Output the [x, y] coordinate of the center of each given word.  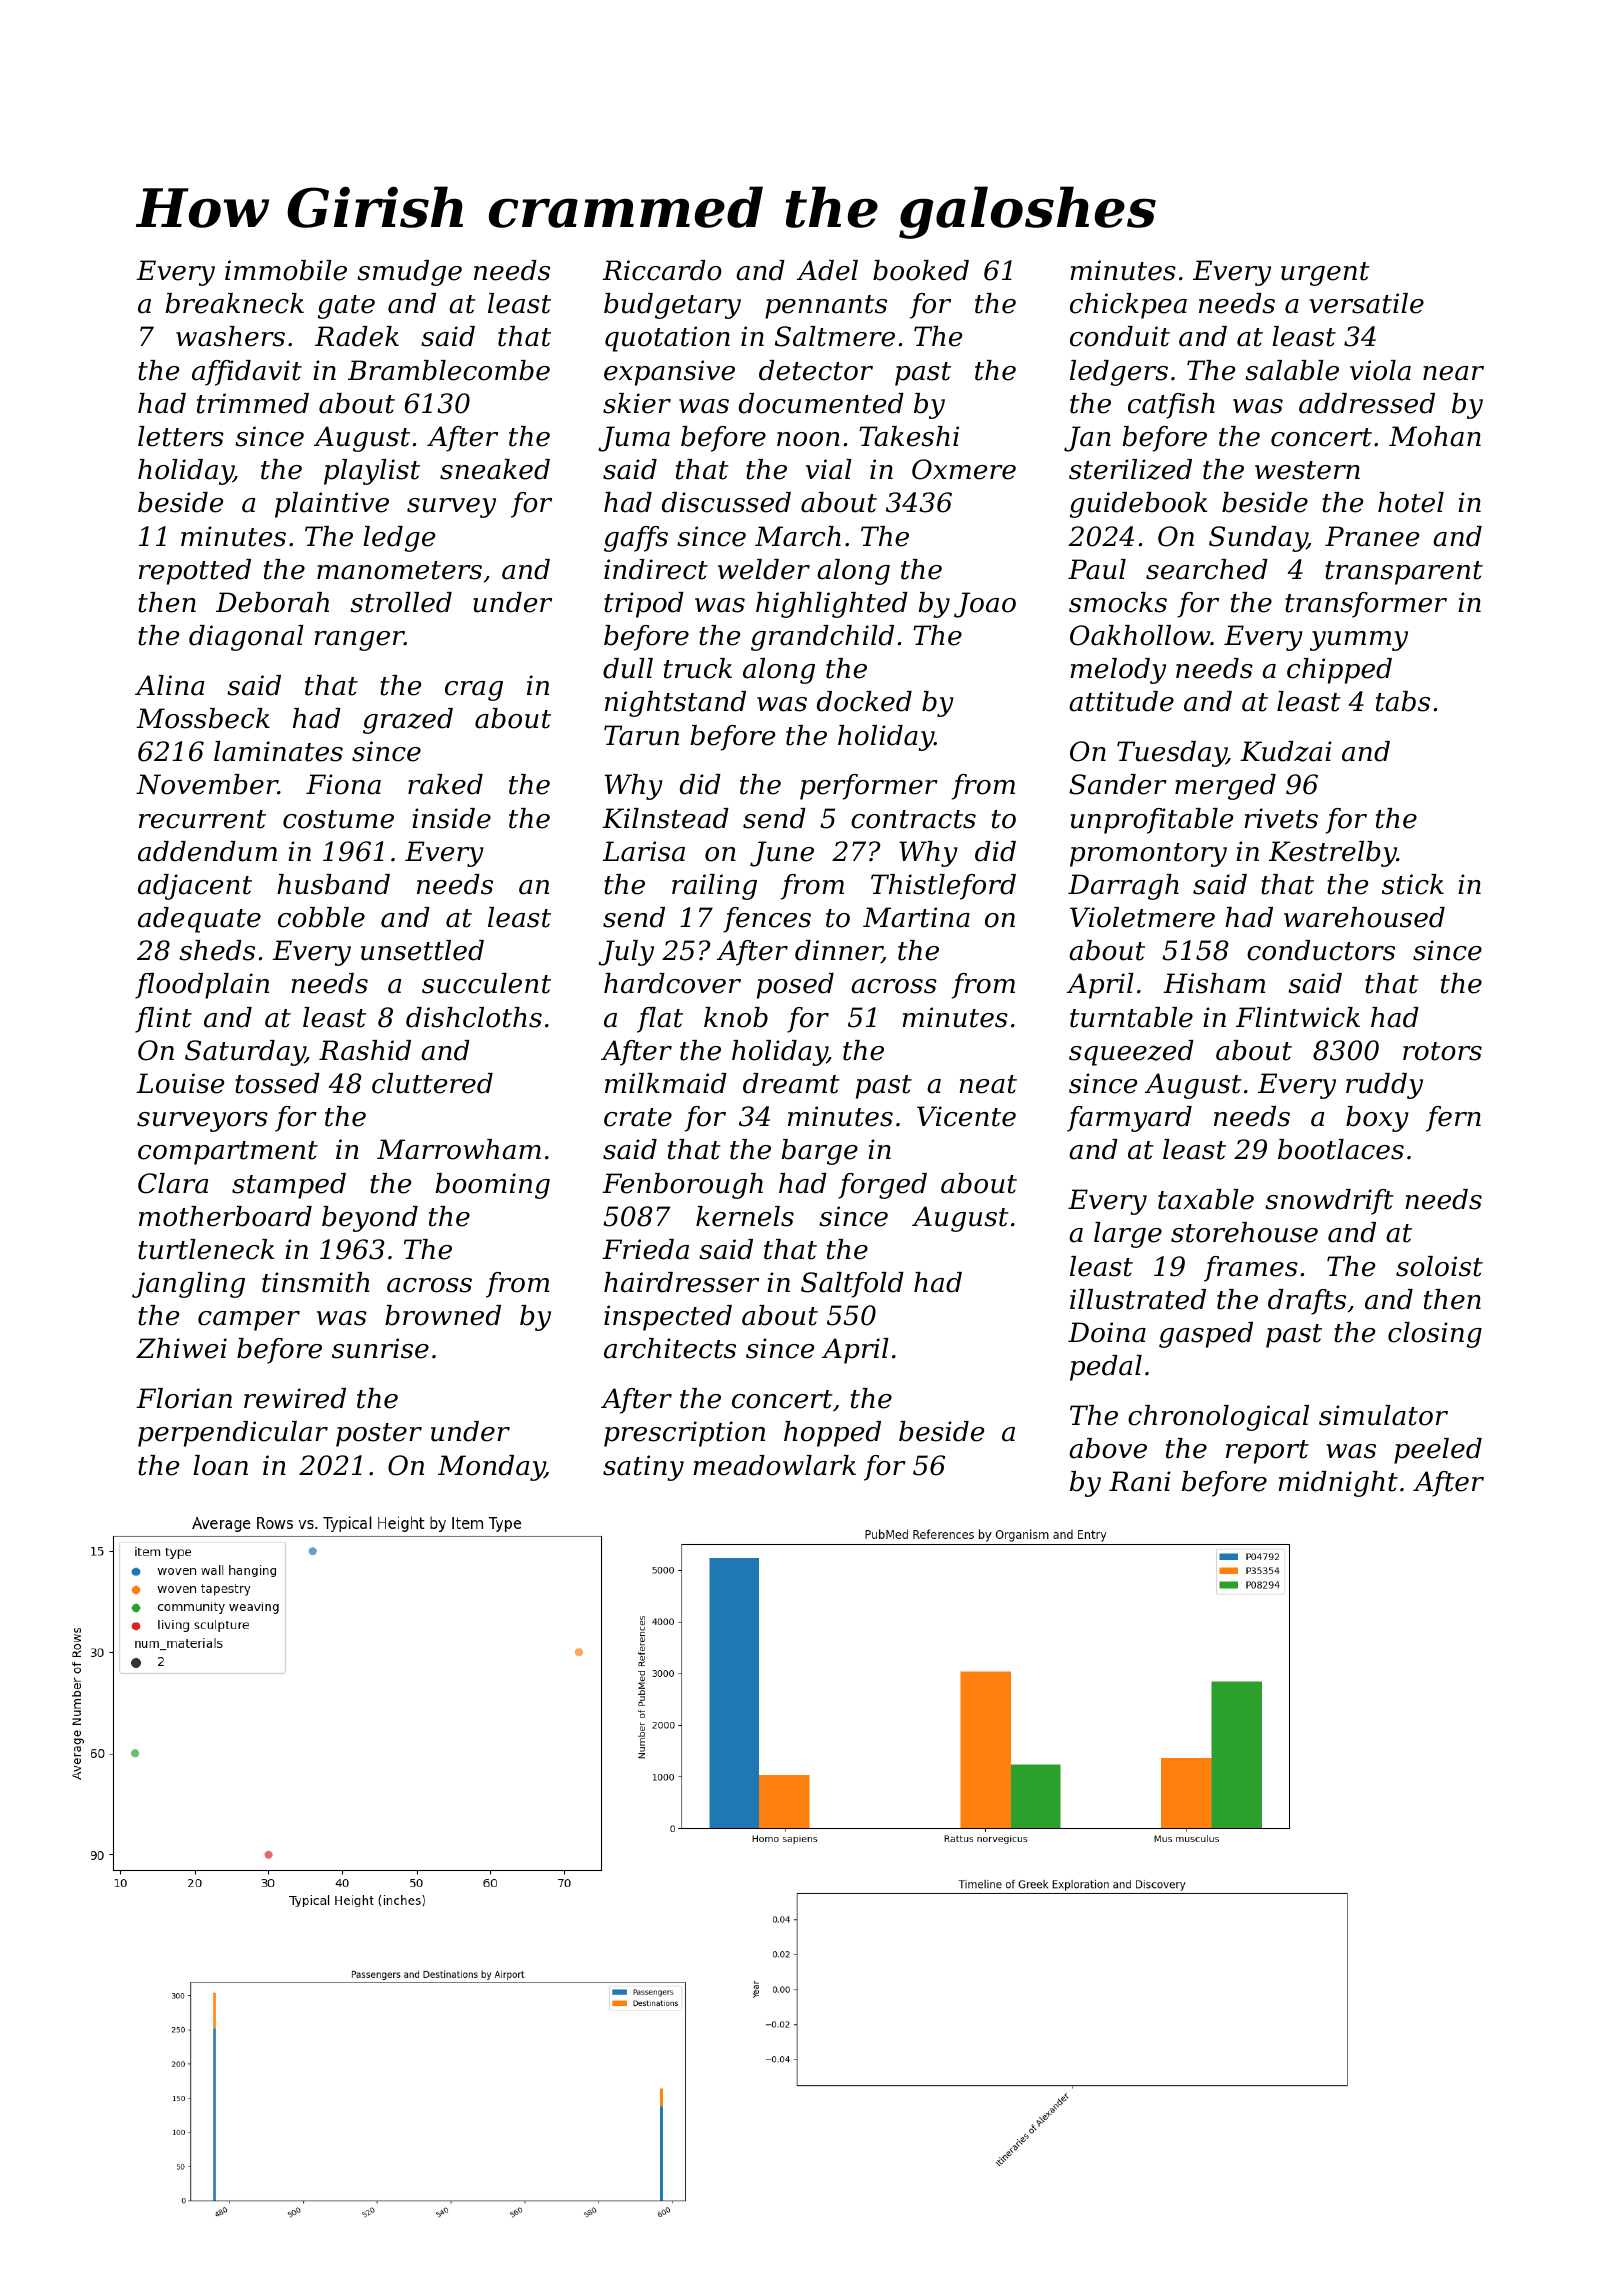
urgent [1325, 274]
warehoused [1364, 917]
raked [445, 784]
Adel [827, 270]
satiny [643, 1468]
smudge [409, 273]
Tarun [641, 735]
